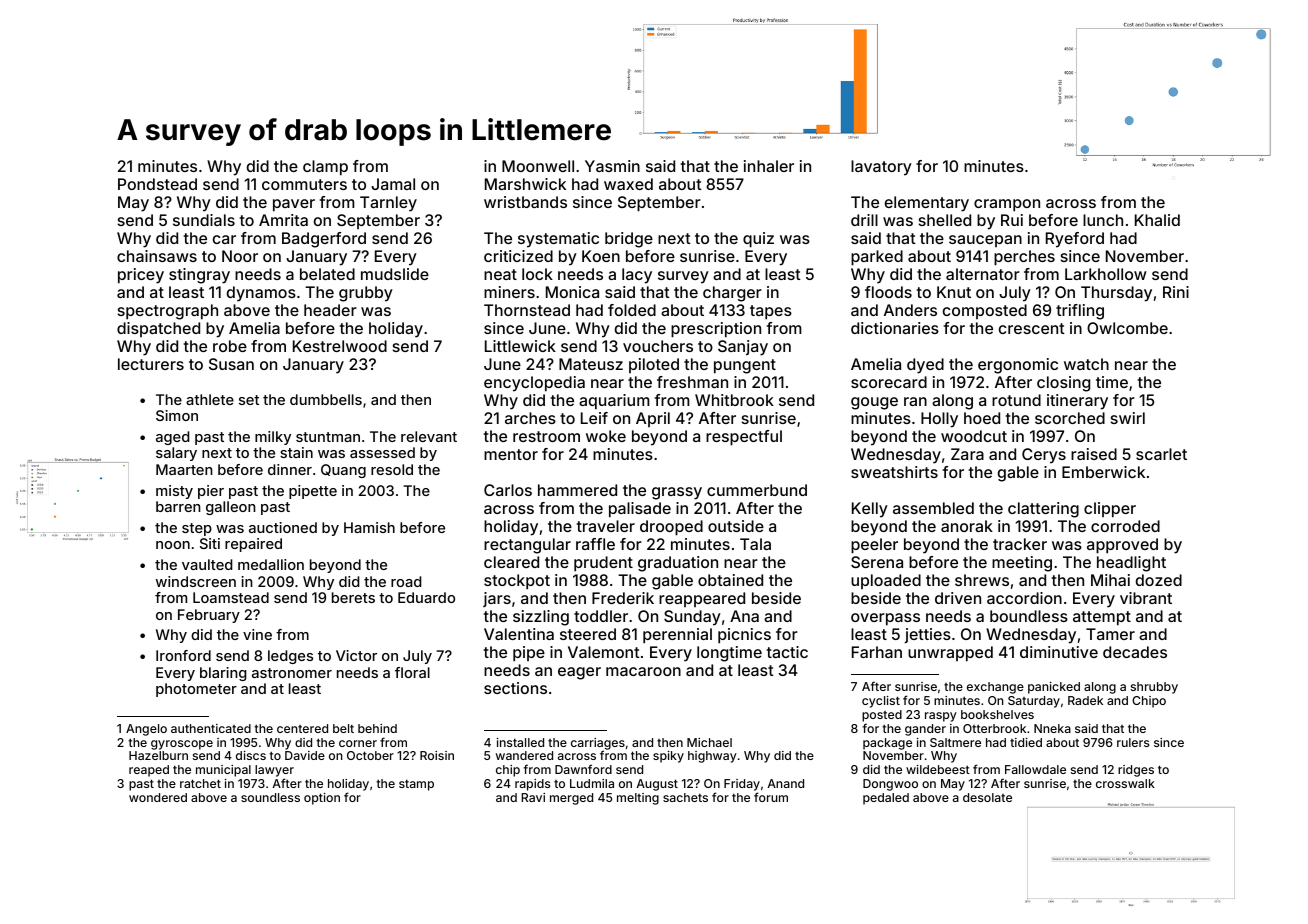 The height and width of the screenshot is (924, 1308). Describe the element at coordinates (771, 797) in the screenshot. I see `forum` at that location.
